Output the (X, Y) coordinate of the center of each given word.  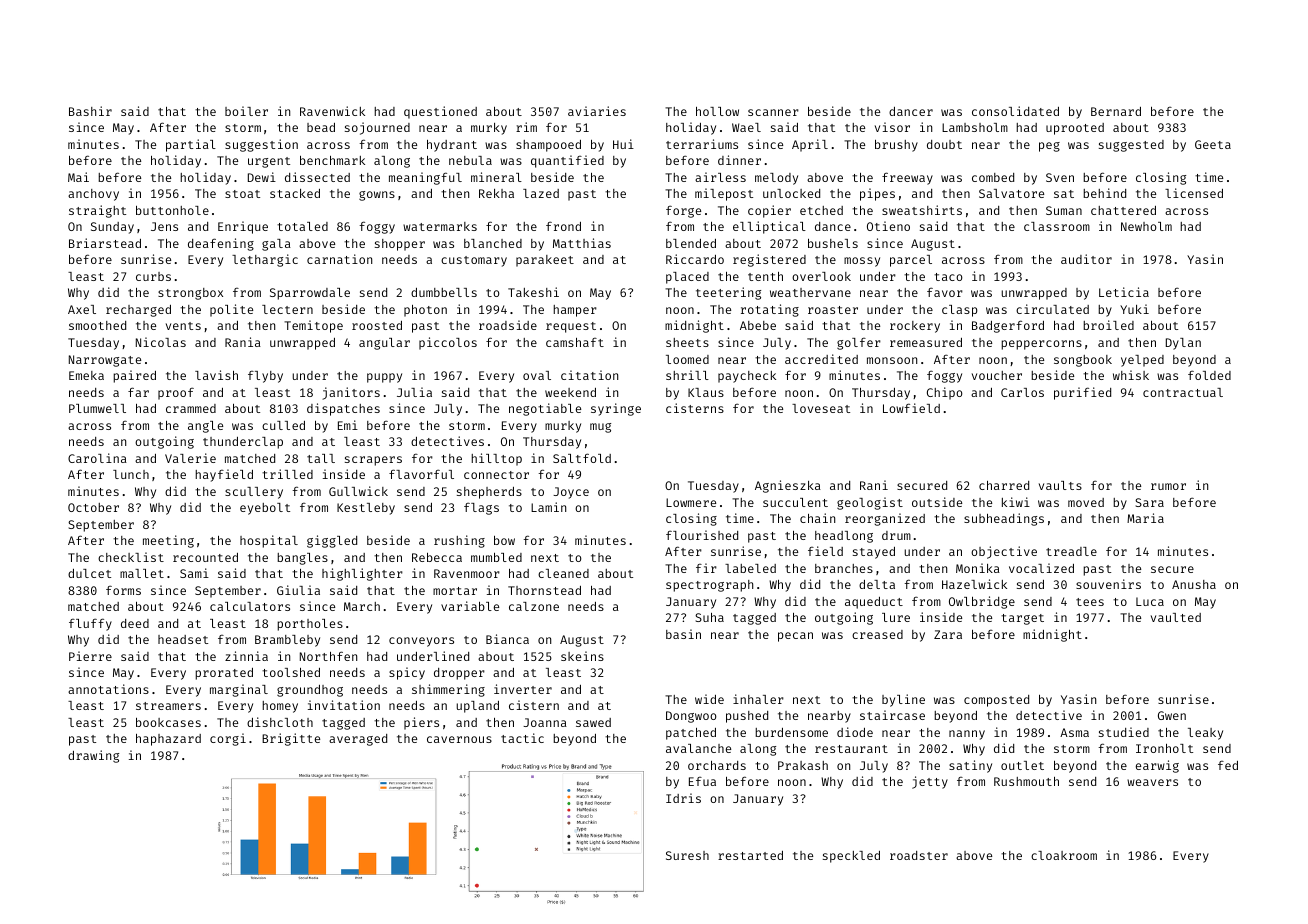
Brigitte (291, 739)
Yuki (1134, 309)
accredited (821, 359)
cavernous (459, 739)
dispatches (343, 409)
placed (687, 278)
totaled (302, 226)
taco (948, 277)
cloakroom (1064, 855)
